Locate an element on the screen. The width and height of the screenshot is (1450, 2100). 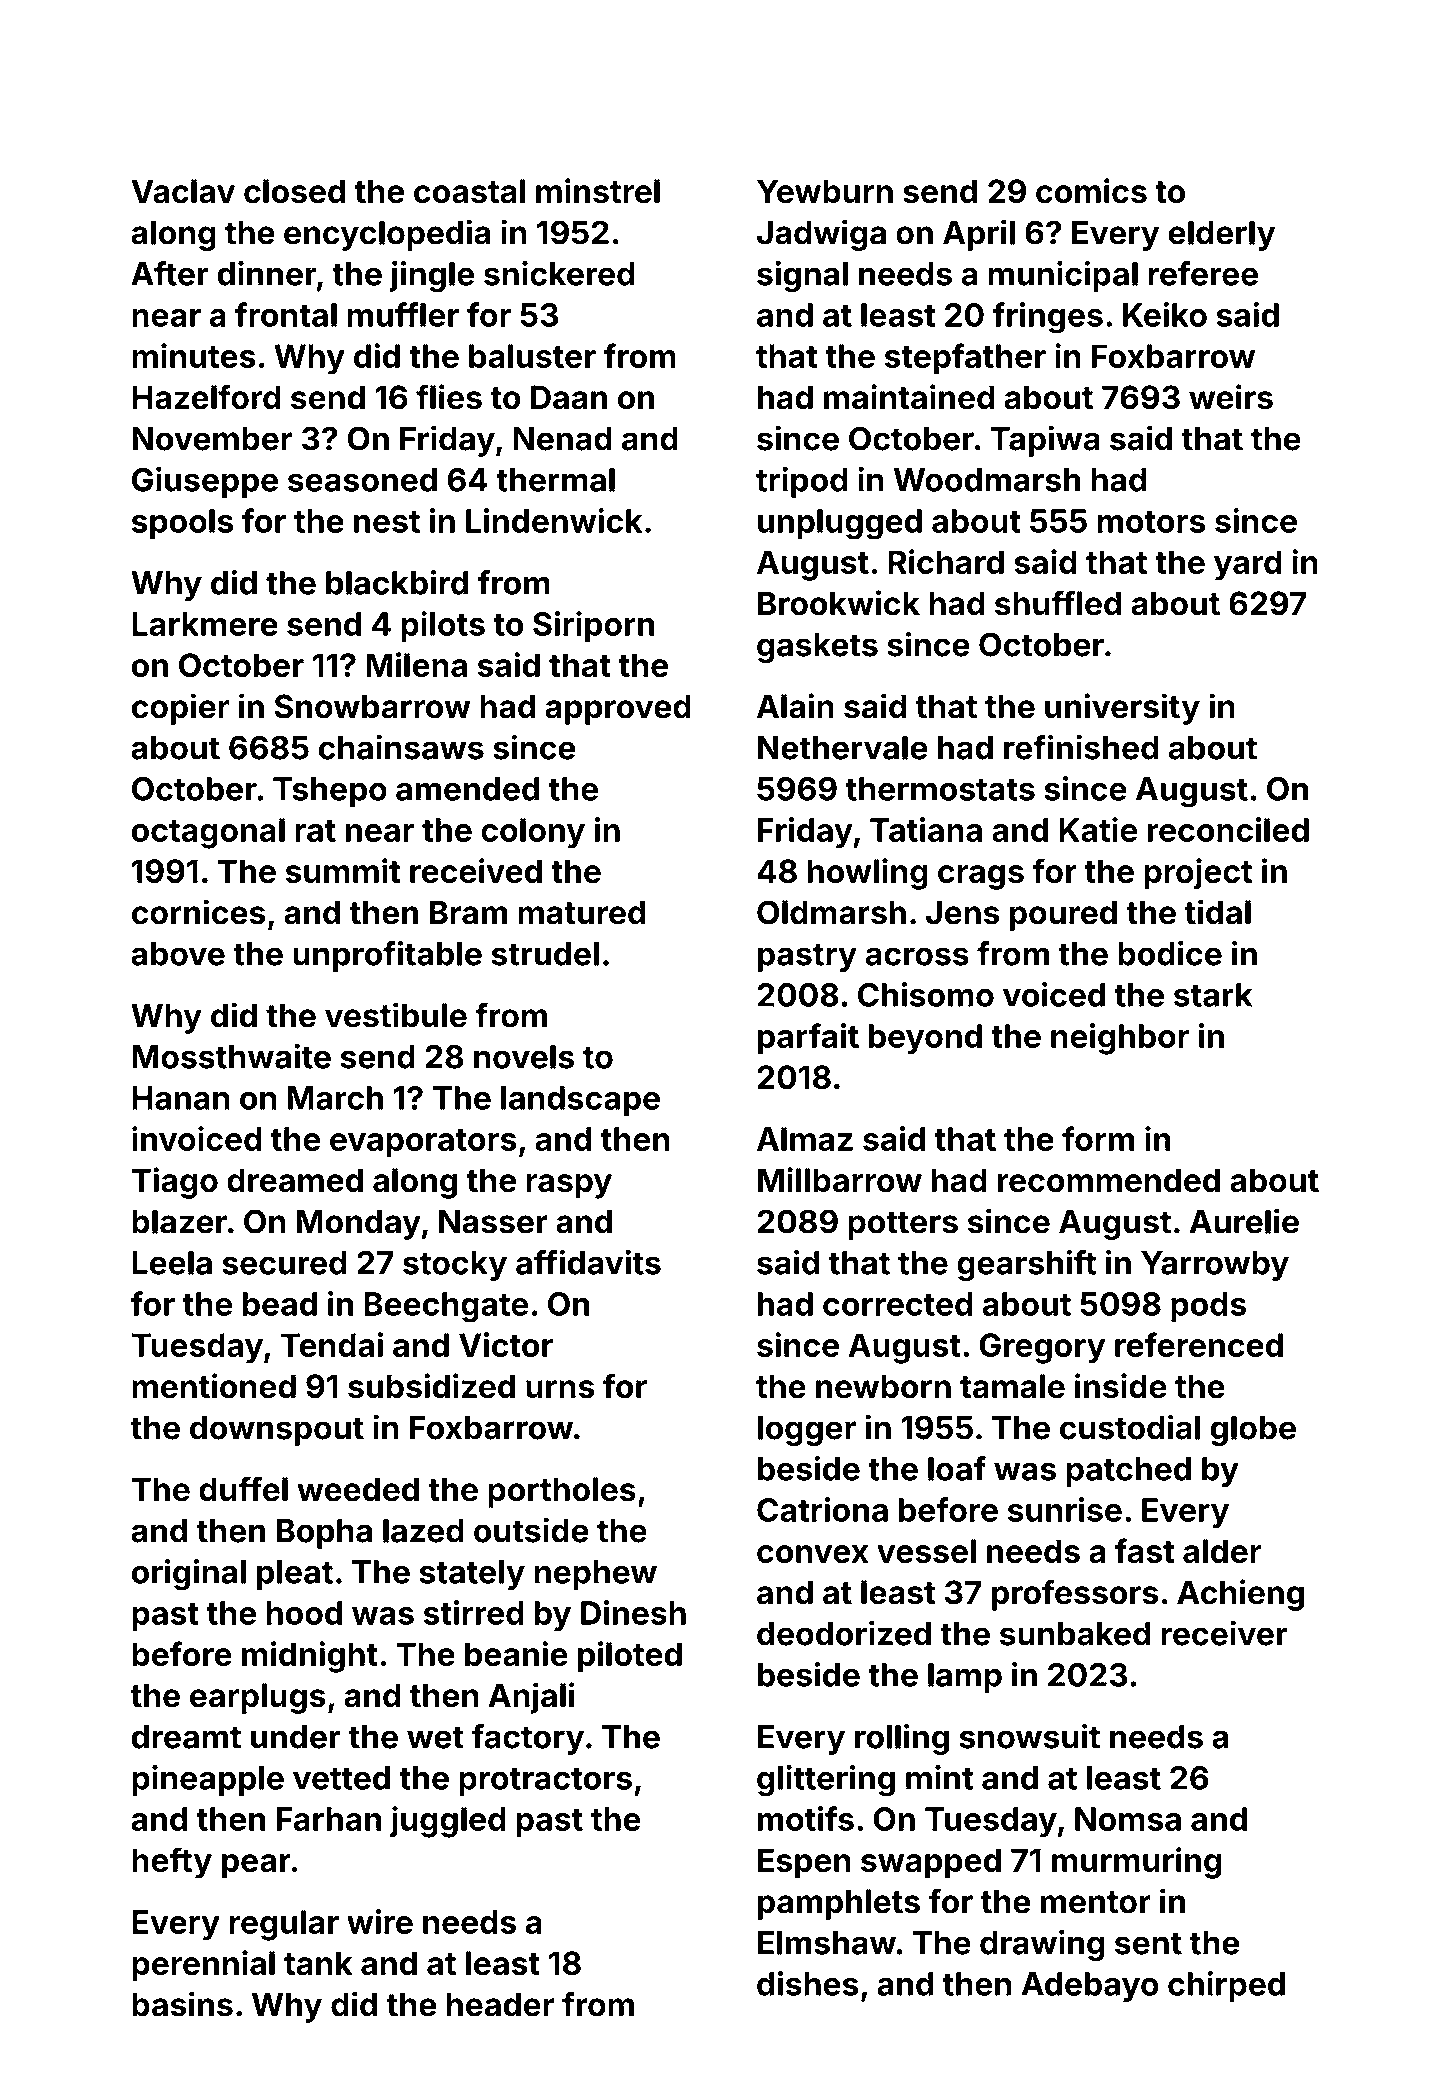
reconciled is located at coordinates (1228, 829).
